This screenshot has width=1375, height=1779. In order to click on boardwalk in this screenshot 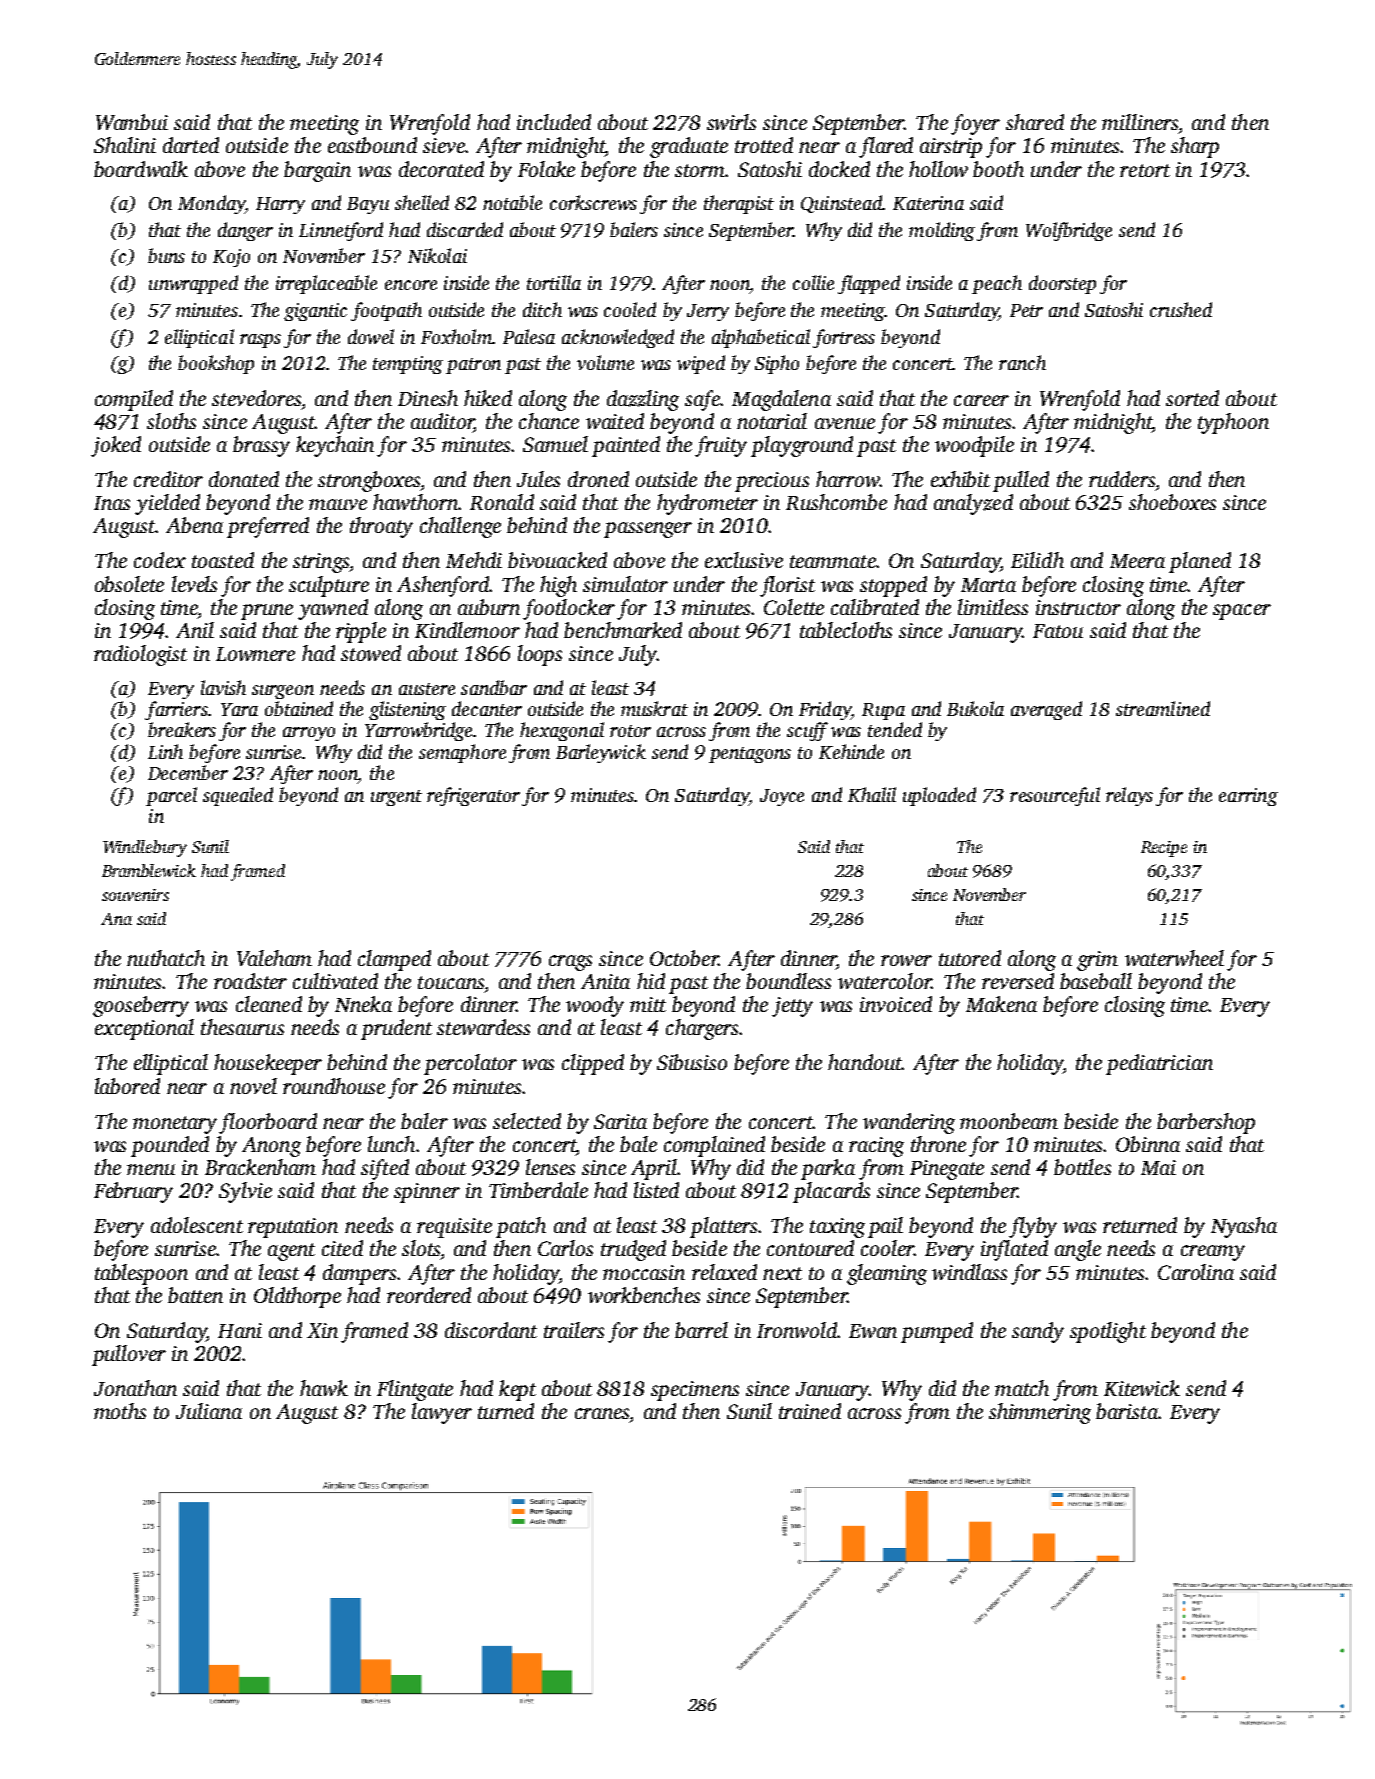, I will do `click(141, 169)`.
